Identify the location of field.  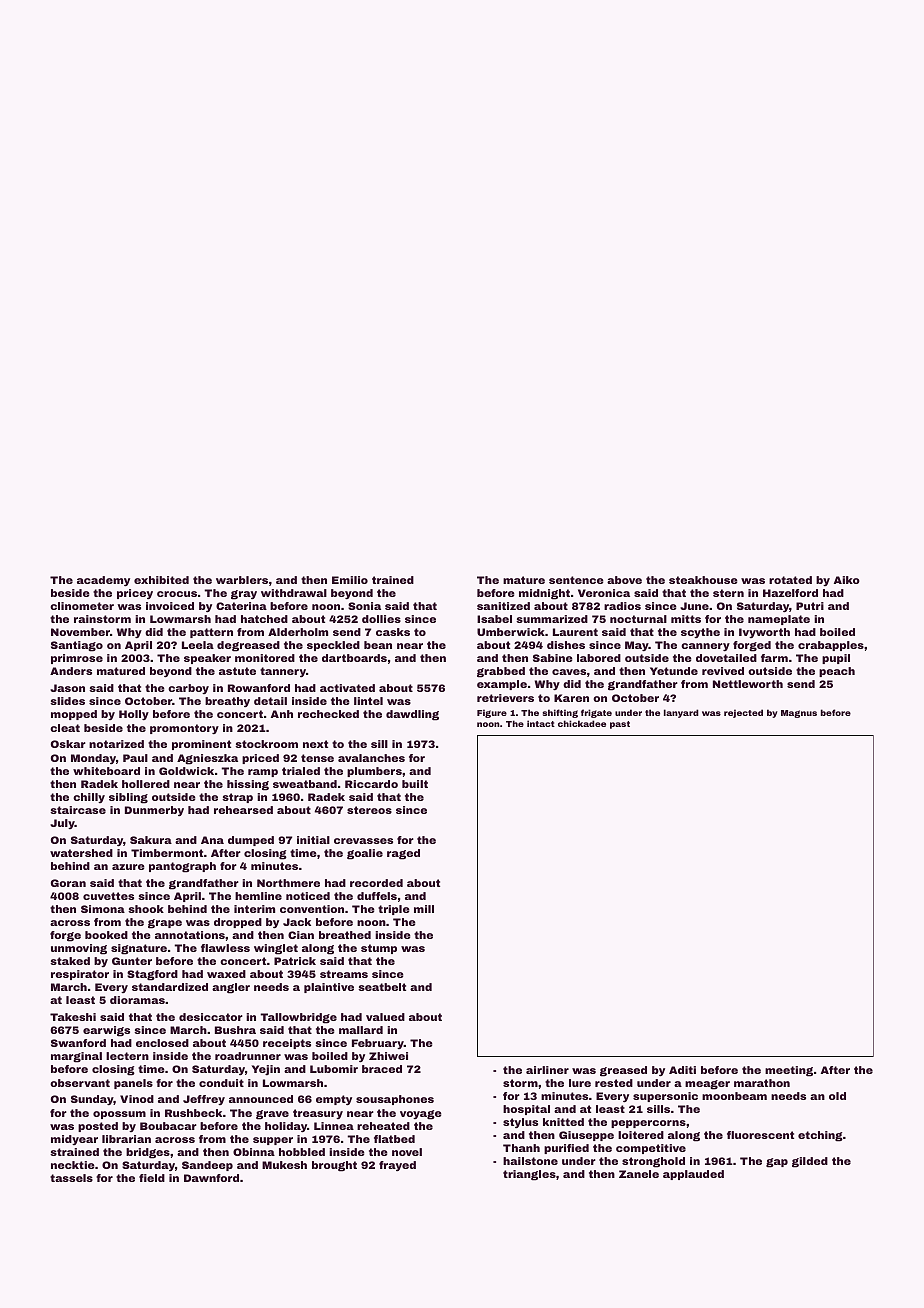
(152, 1178).
